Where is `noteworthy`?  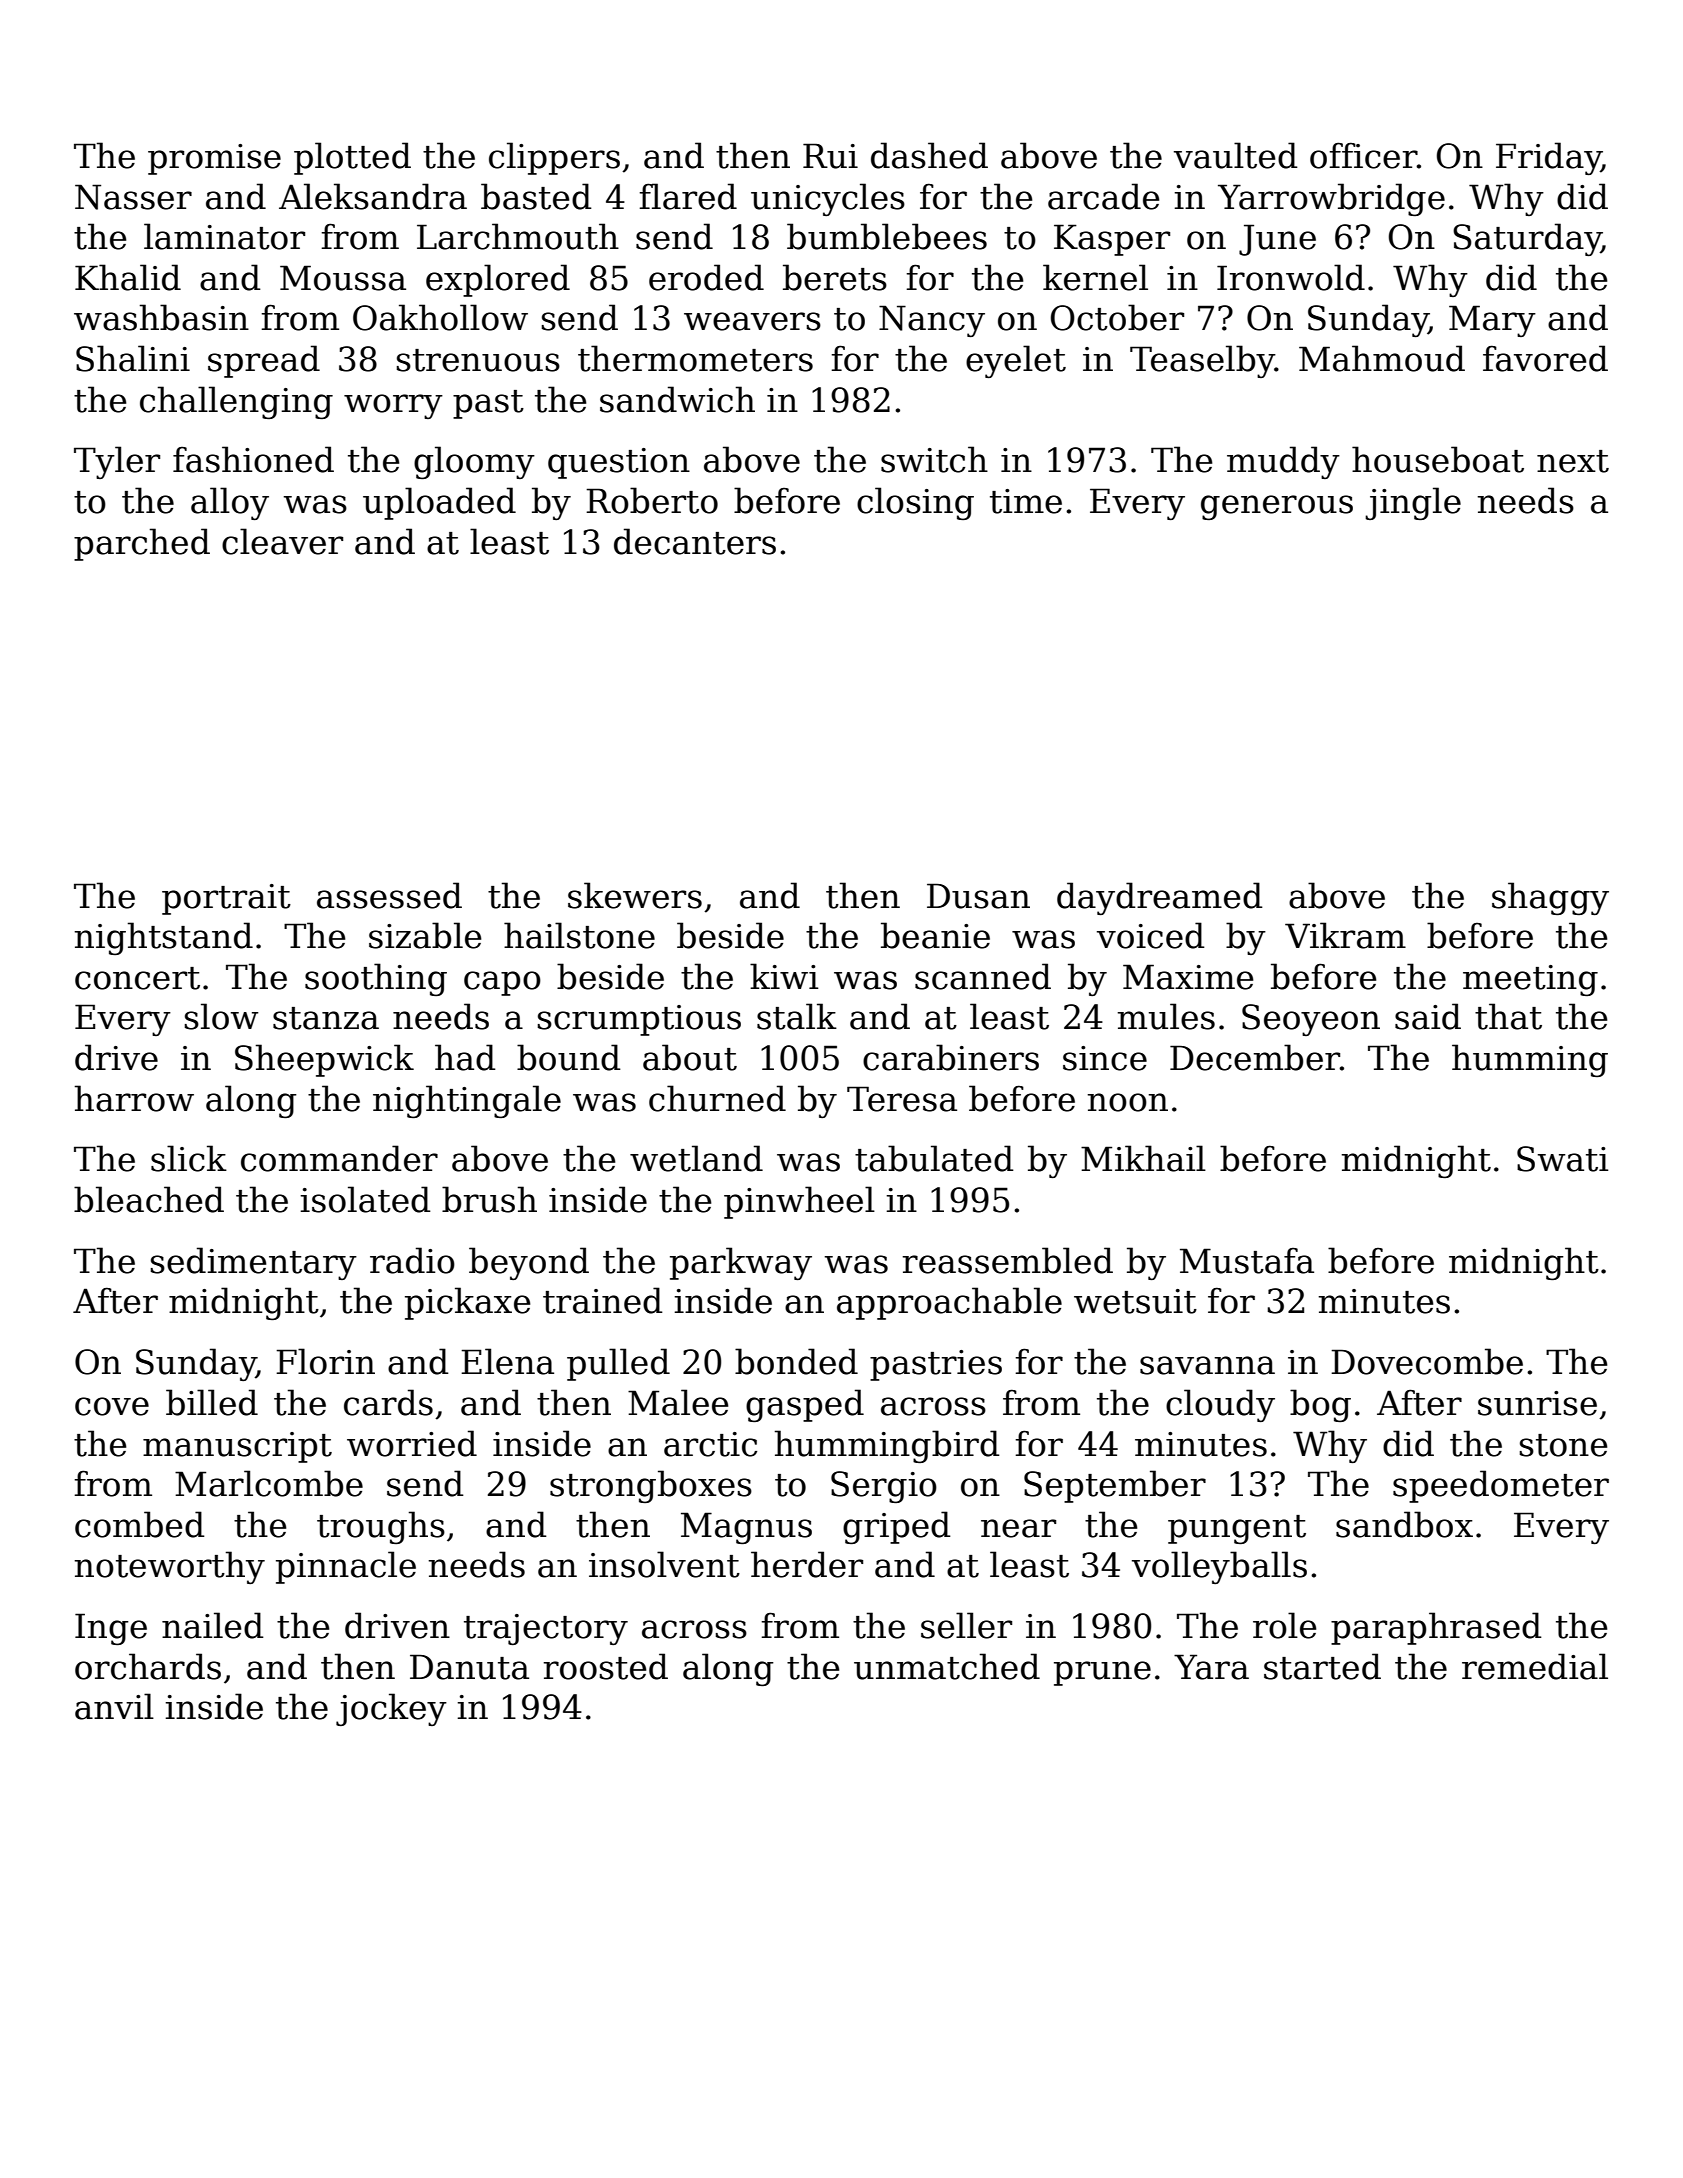 noteworthy is located at coordinates (170, 1567).
